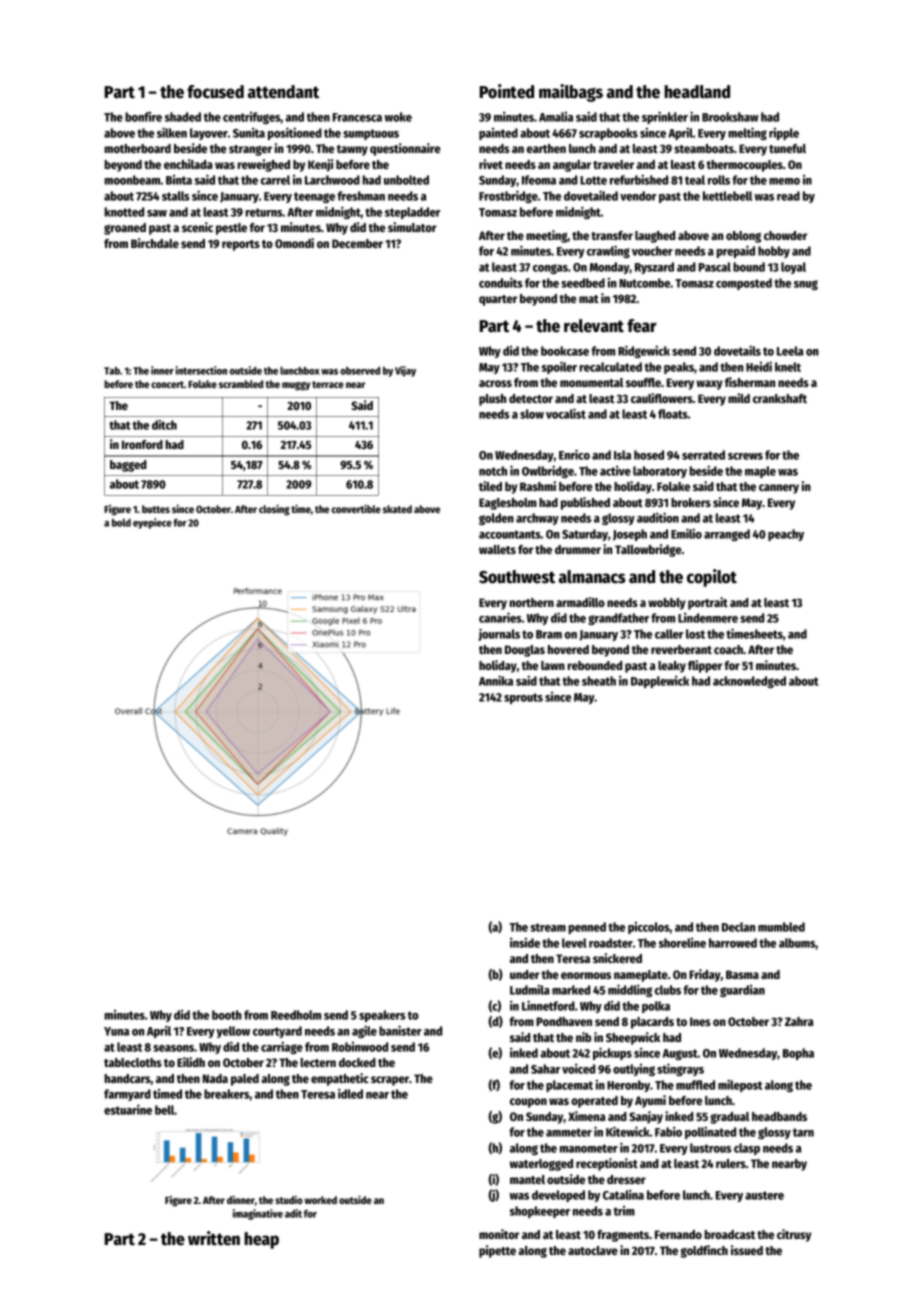  Describe the element at coordinates (727, 535) in the screenshot. I see `arranged` at that location.
